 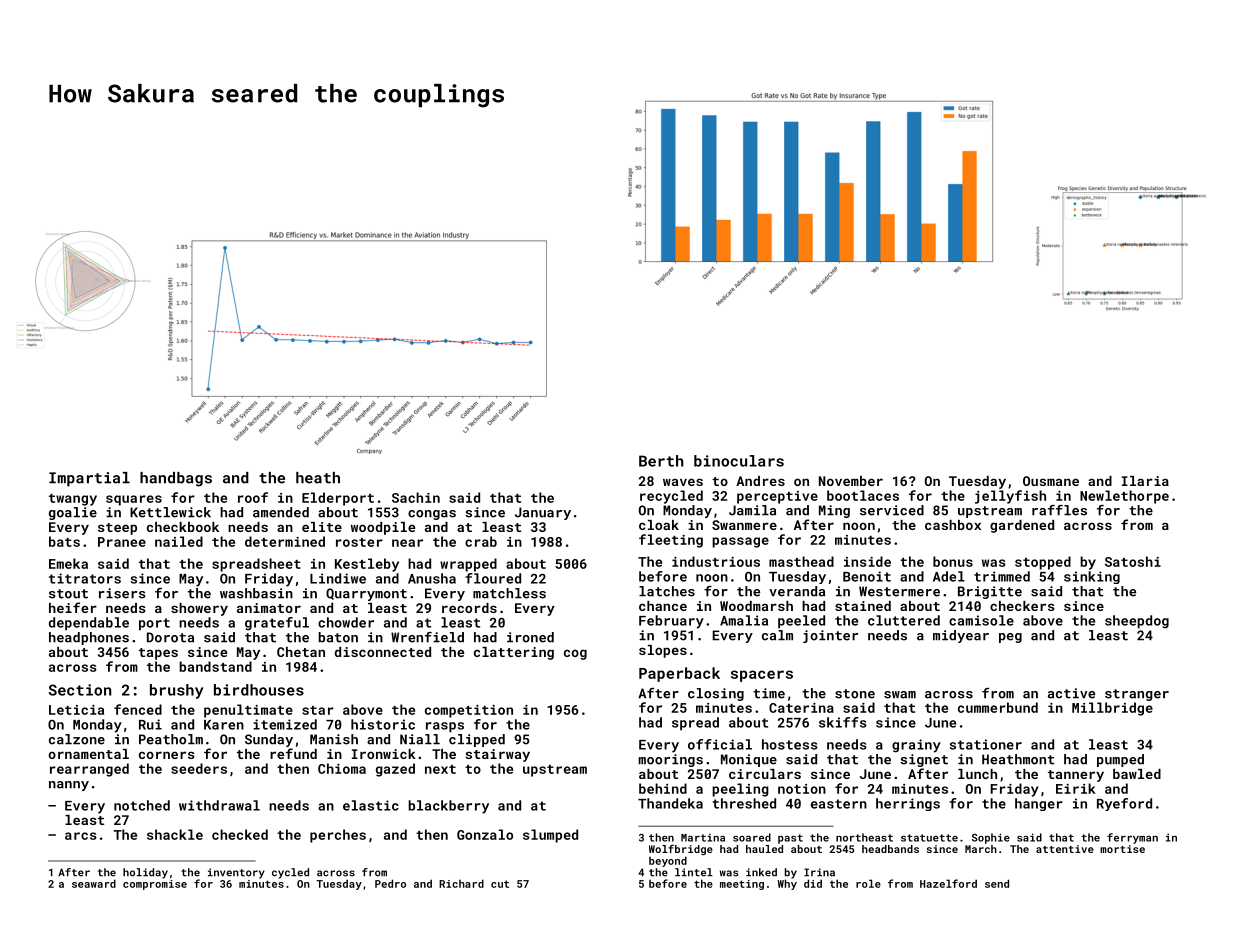 What do you see at coordinates (64, 541) in the screenshot?
I see `bats` at bounding box center [64, 541].
